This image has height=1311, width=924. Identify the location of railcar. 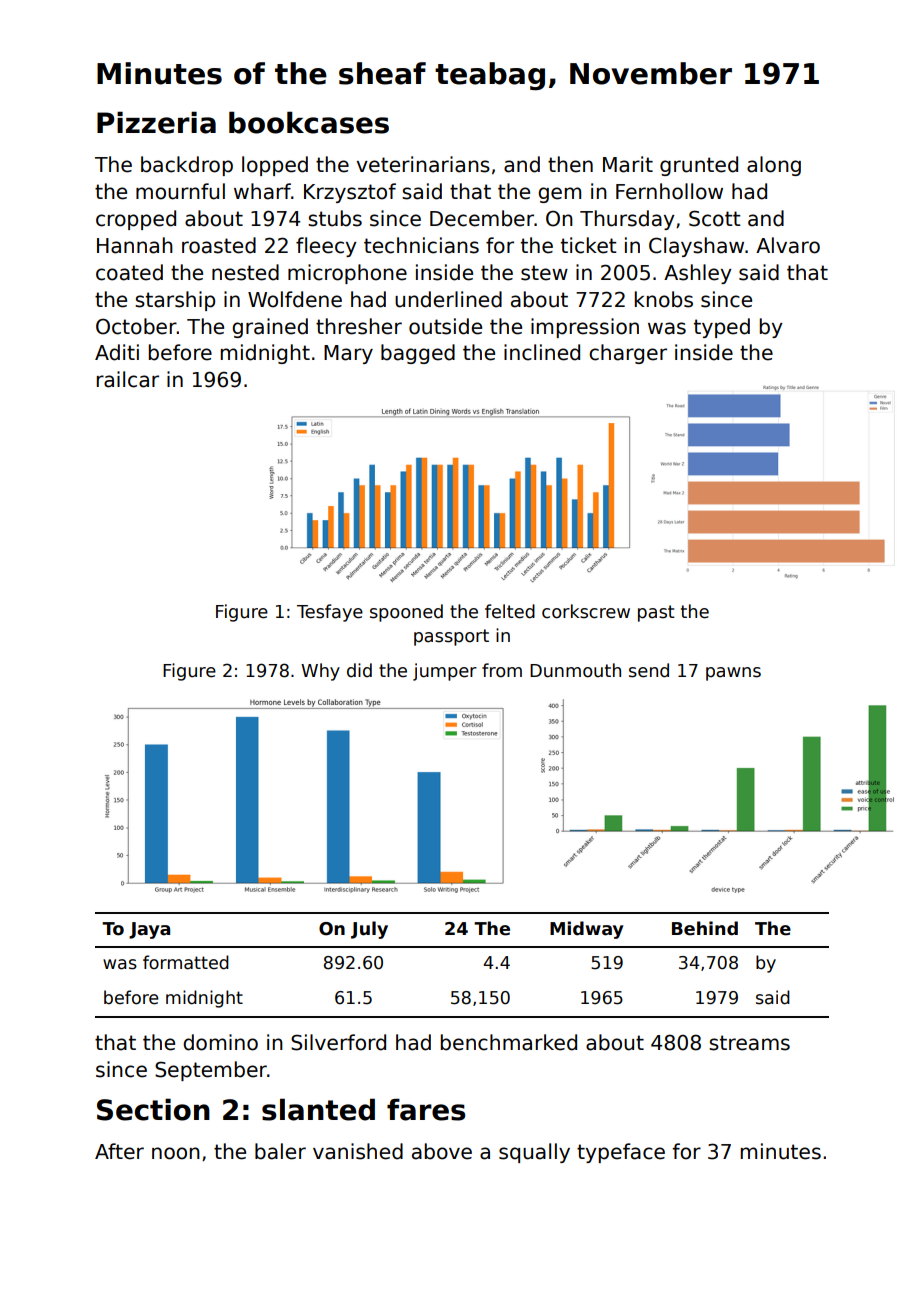
(128, 379).
